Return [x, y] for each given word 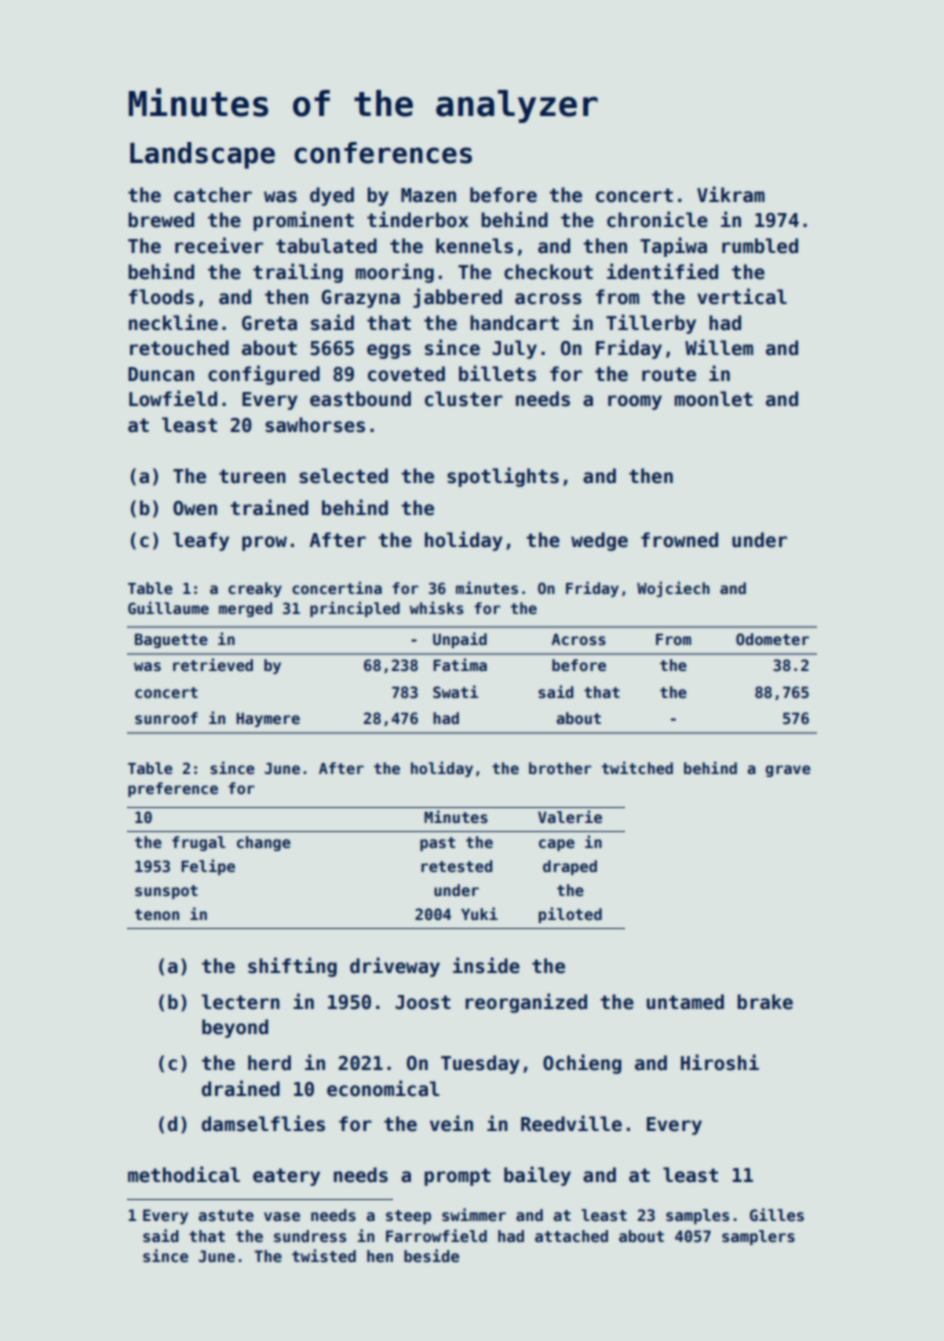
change [264, 843]
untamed [685, 1002]
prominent [303, 221]
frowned [679, 540]
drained [241, 1088]
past [437, 844]
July [514, 349]
